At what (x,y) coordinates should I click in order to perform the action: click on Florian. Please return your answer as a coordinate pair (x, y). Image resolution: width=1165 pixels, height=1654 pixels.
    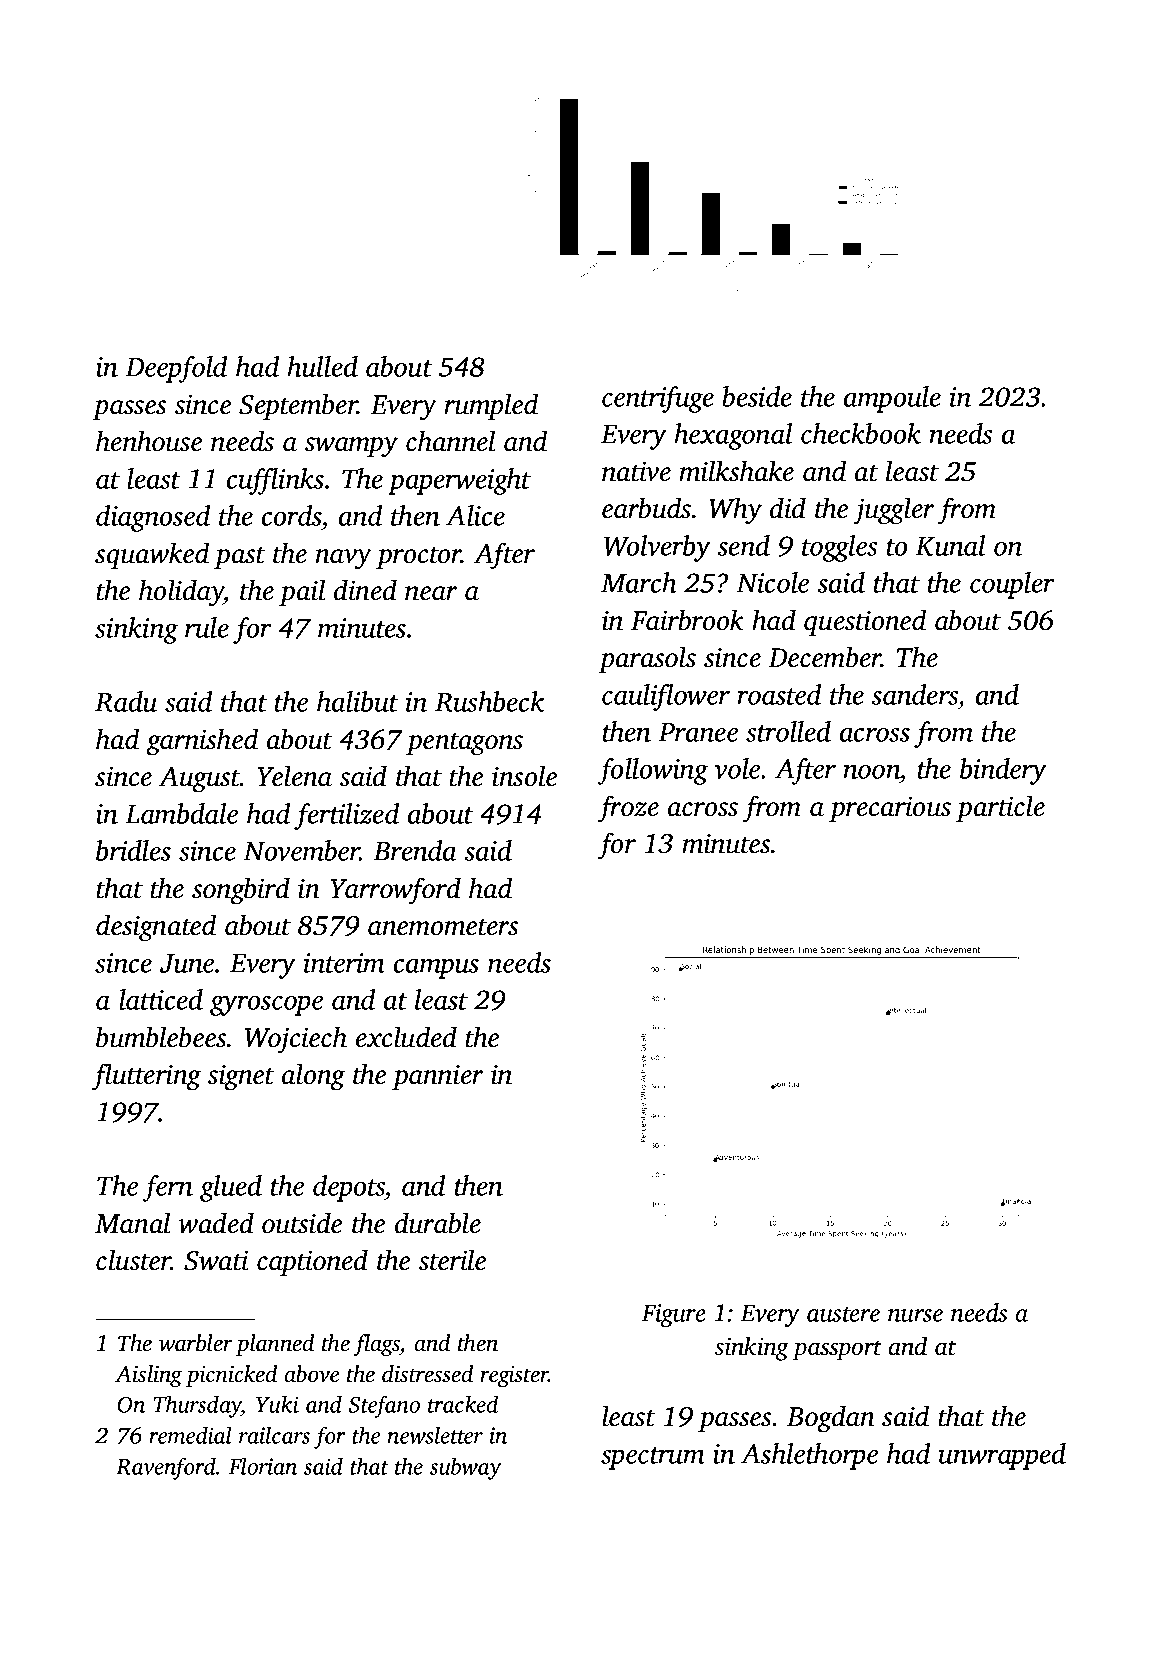
    Looking at the image, I should click on (263, 1466).
